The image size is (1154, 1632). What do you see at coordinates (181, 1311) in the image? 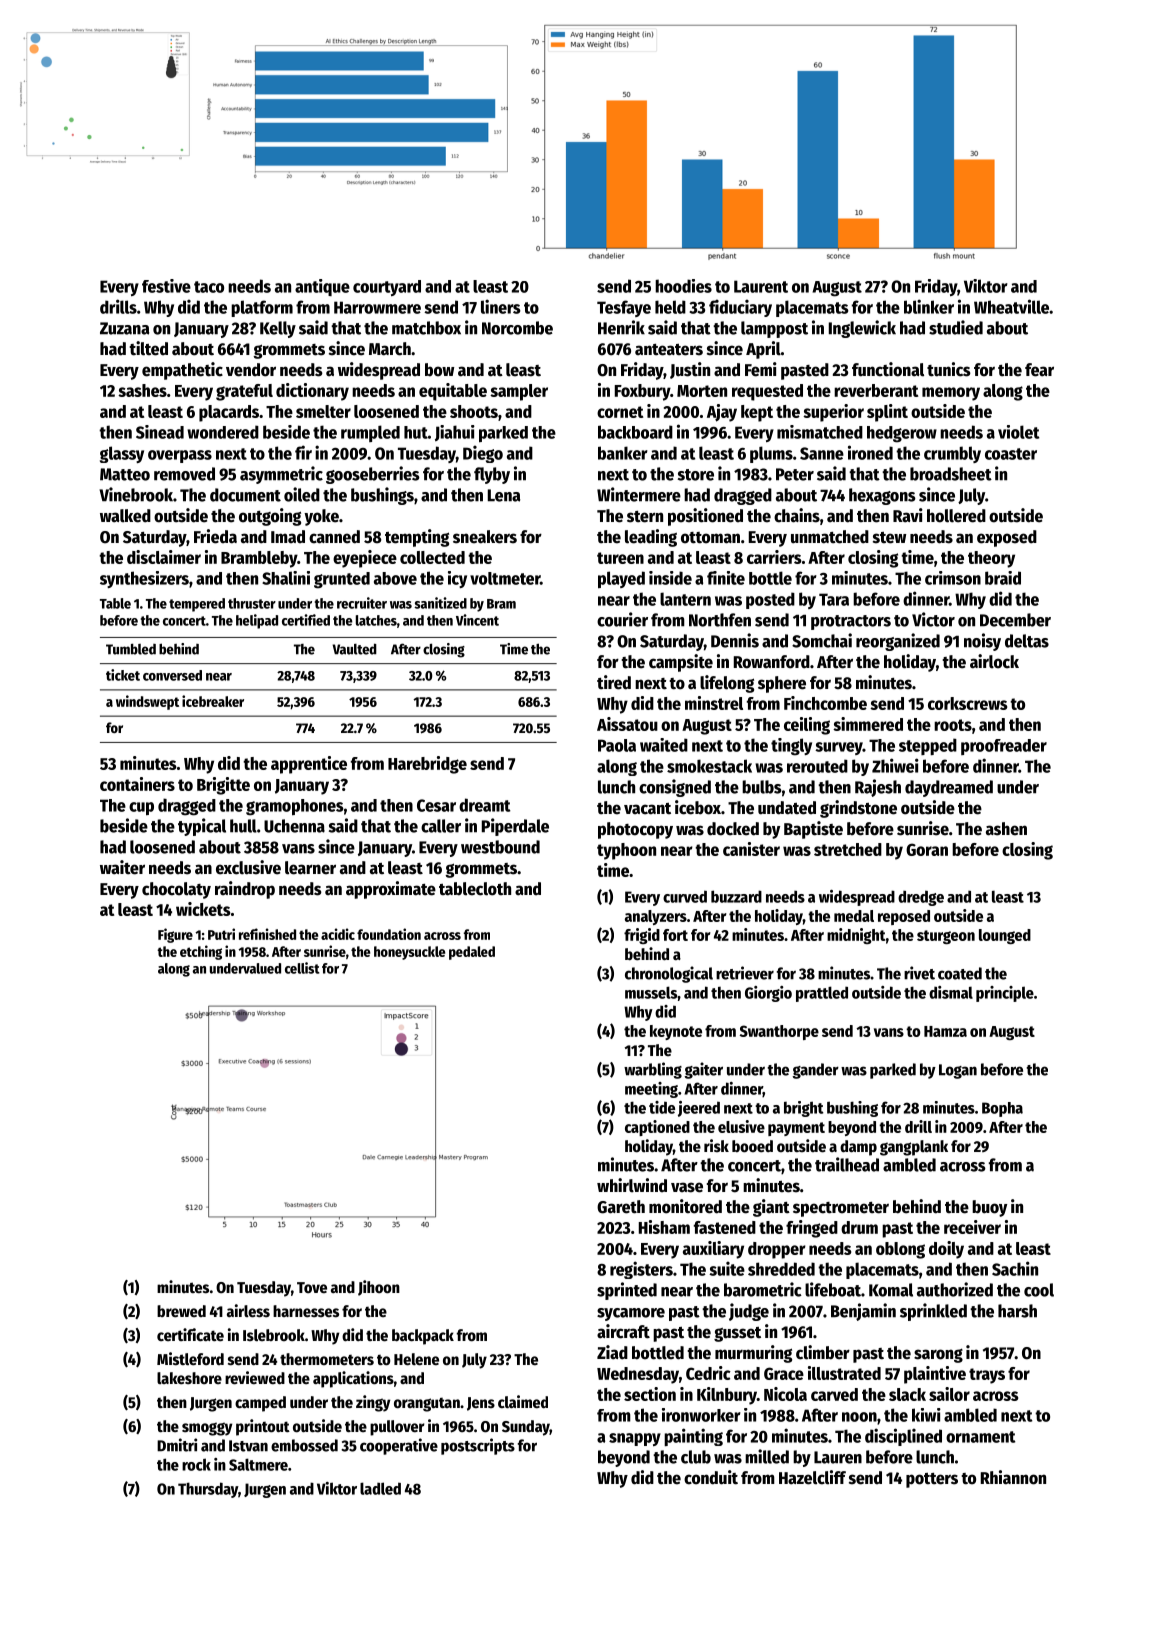
I see `brewed` at bounding box center [181, 1311].
